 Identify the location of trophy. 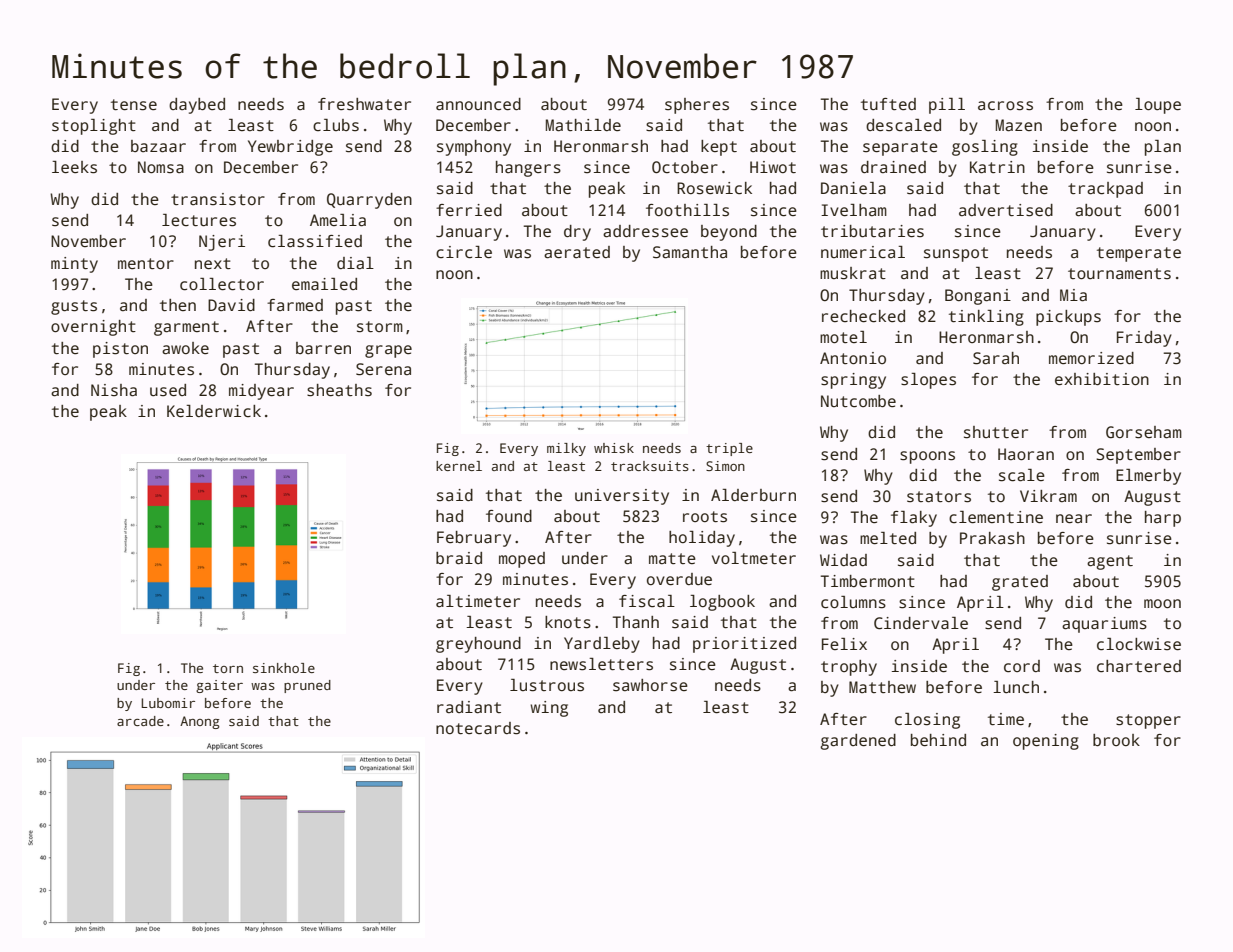
(849, 668).
